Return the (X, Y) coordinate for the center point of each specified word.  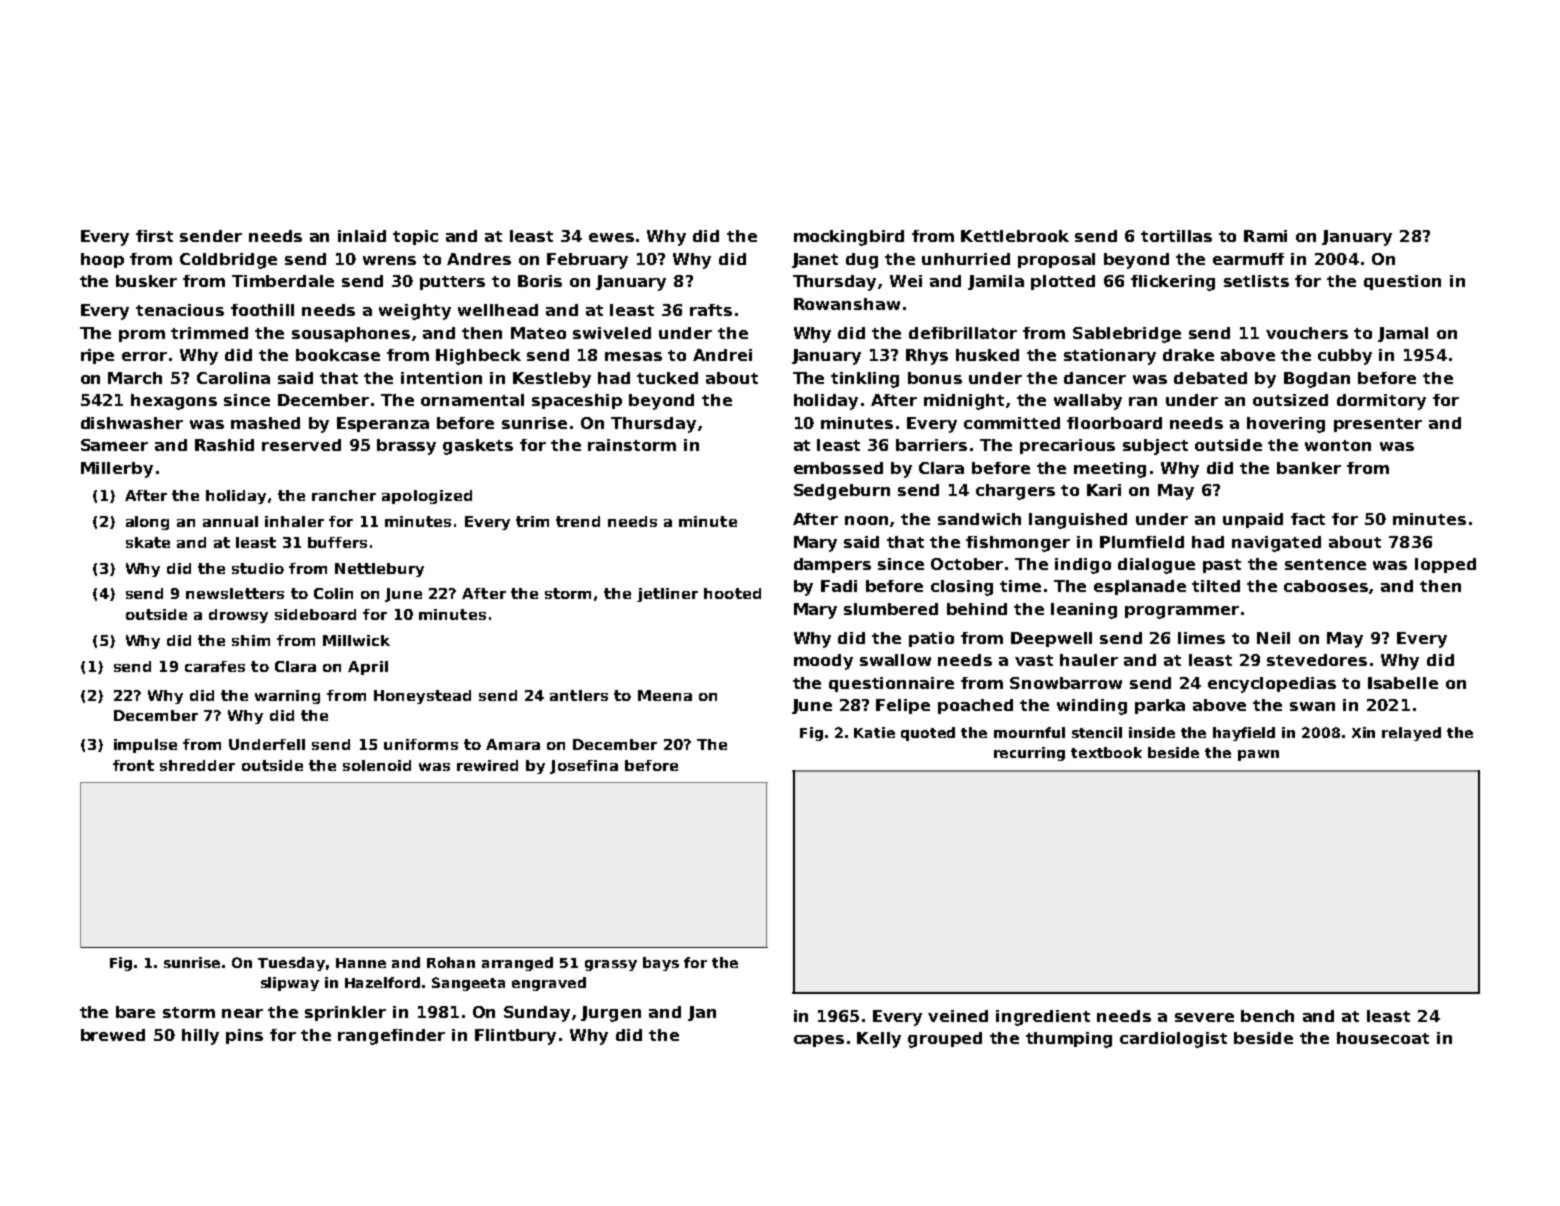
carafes (215, 666)
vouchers (1307, 333)
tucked (667, 378)
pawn (1258, 755)
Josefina (584, 767)
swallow (895, 660)
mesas (633, 356)
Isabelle (1403, 683)
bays (661, 964)
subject (1155, 447)
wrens (389, 260)
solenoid (377, 765)
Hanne (361, 963)
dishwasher (132, 423)
